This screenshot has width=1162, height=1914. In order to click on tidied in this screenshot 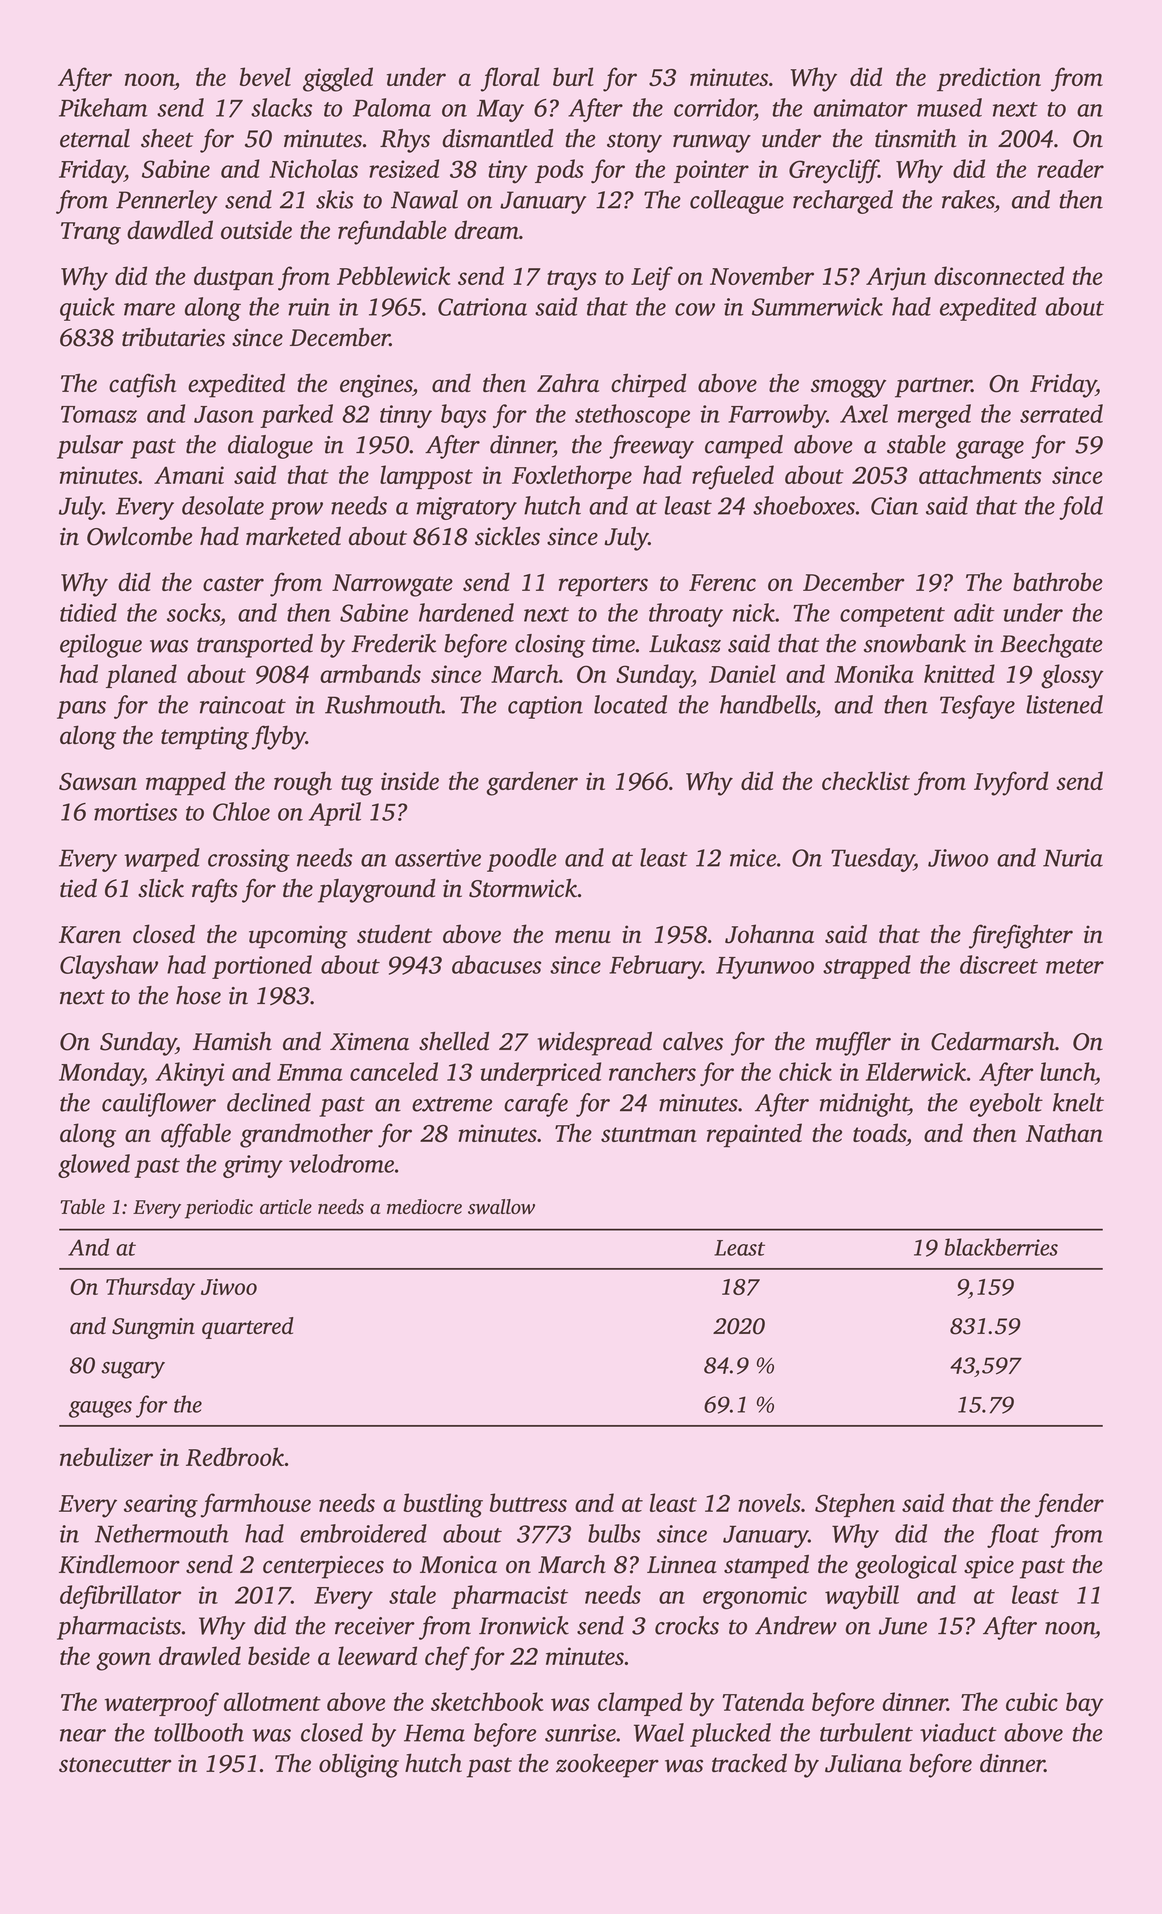, I will do `click(88, 612)`.
